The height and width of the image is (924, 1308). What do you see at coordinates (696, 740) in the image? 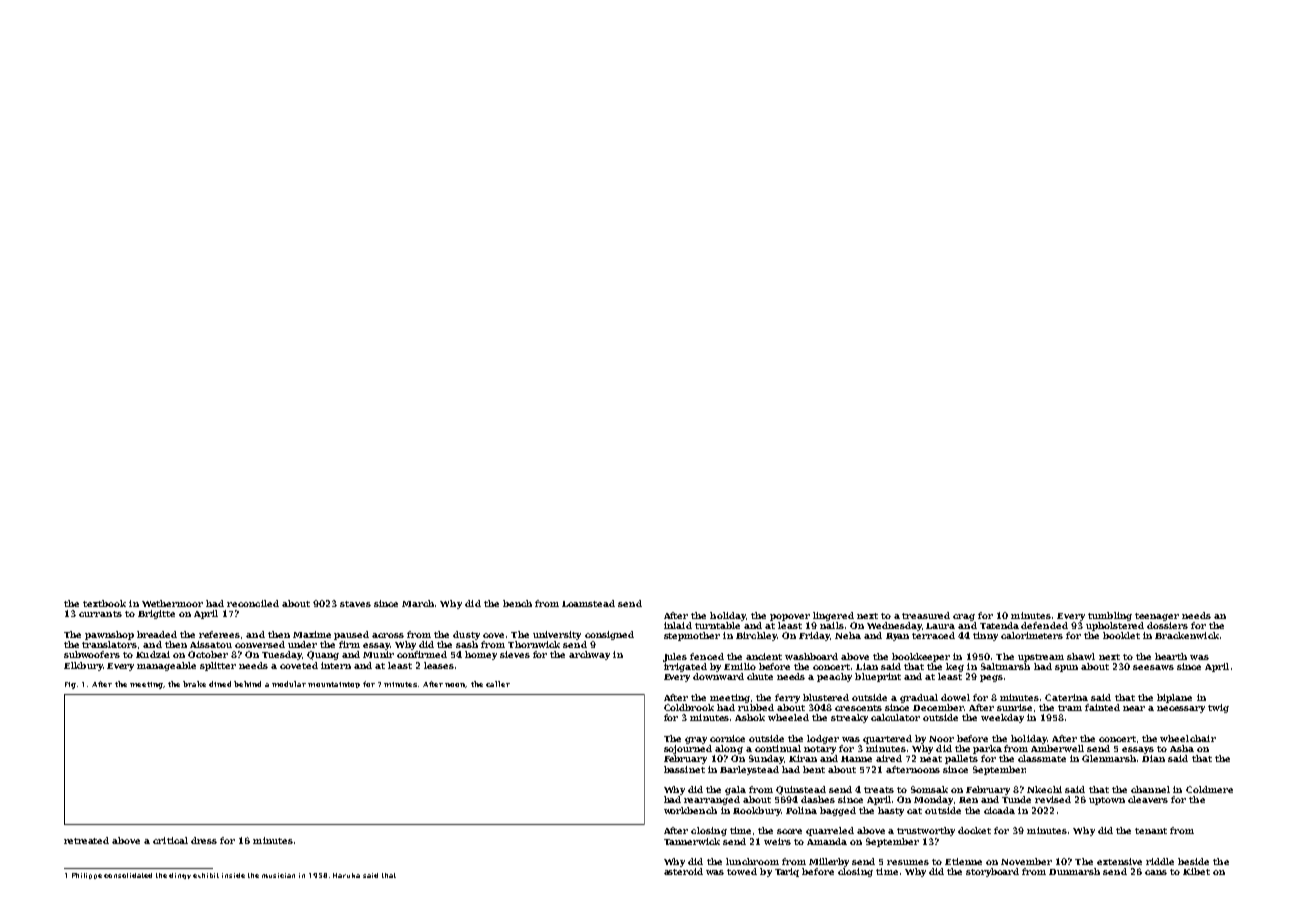
I see `gray` at bounding box center [696, 740].
